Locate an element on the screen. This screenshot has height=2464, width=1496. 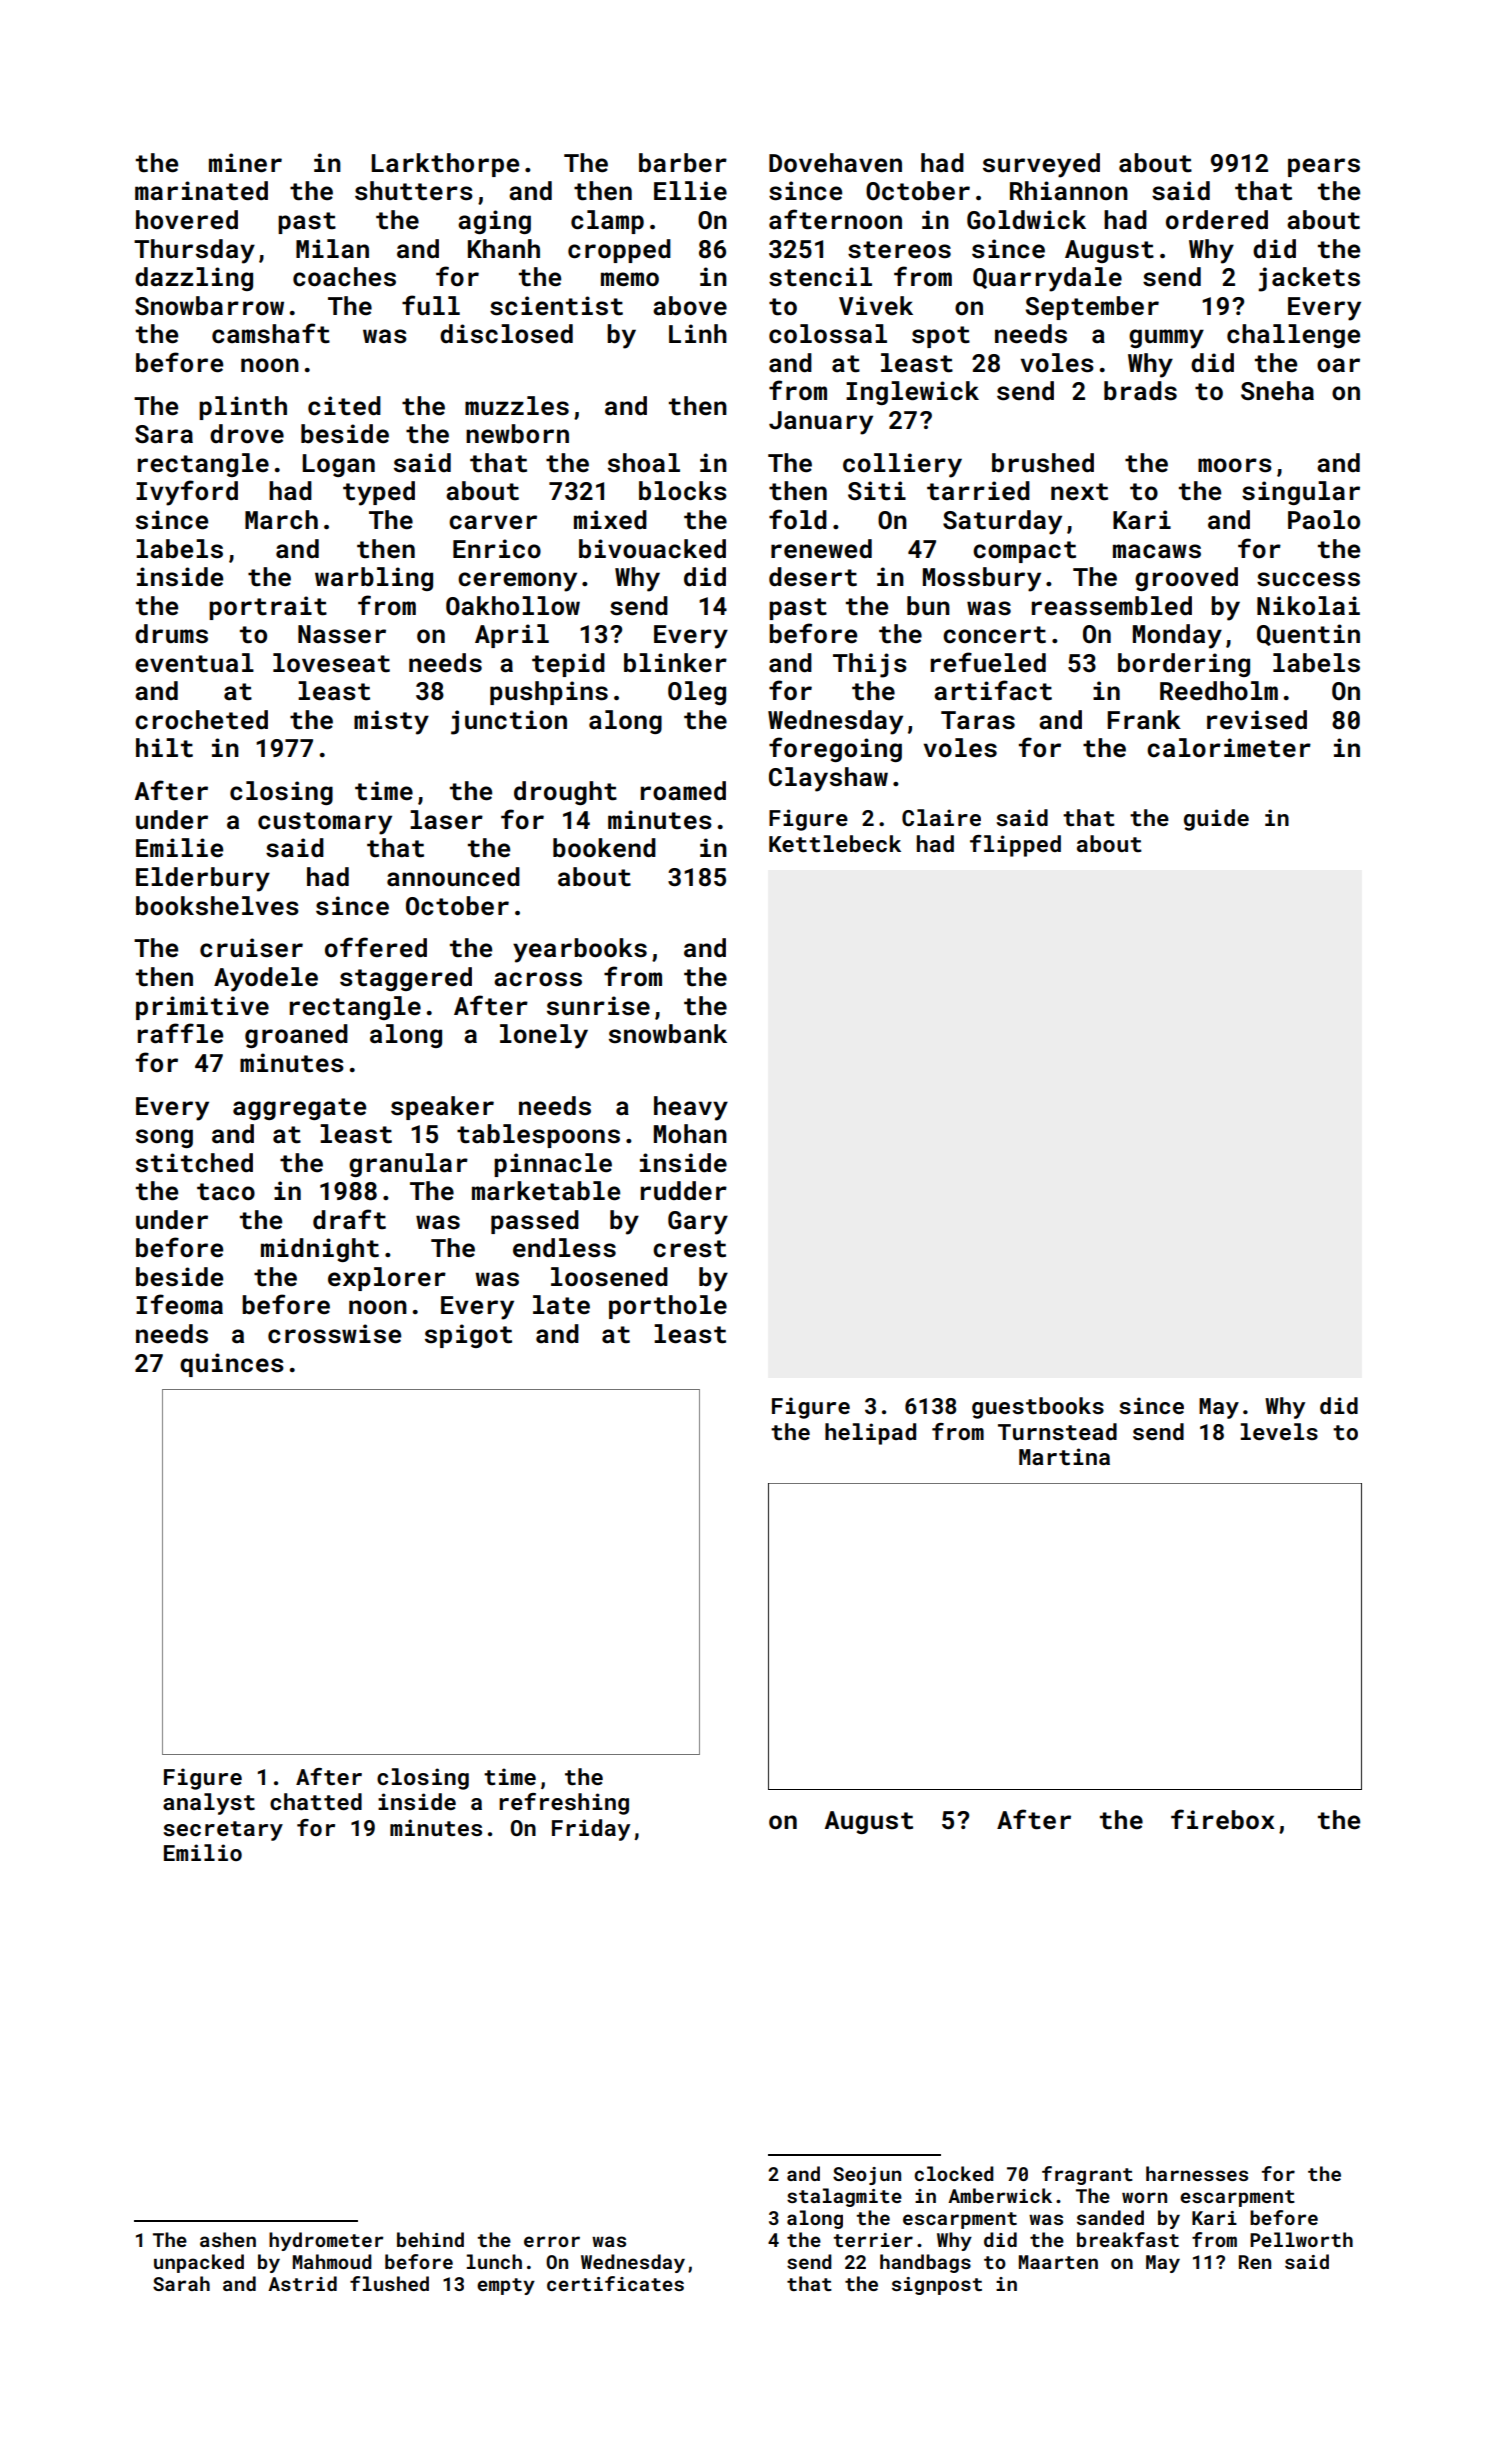
flushed is located at coordinates (389, 2283).
